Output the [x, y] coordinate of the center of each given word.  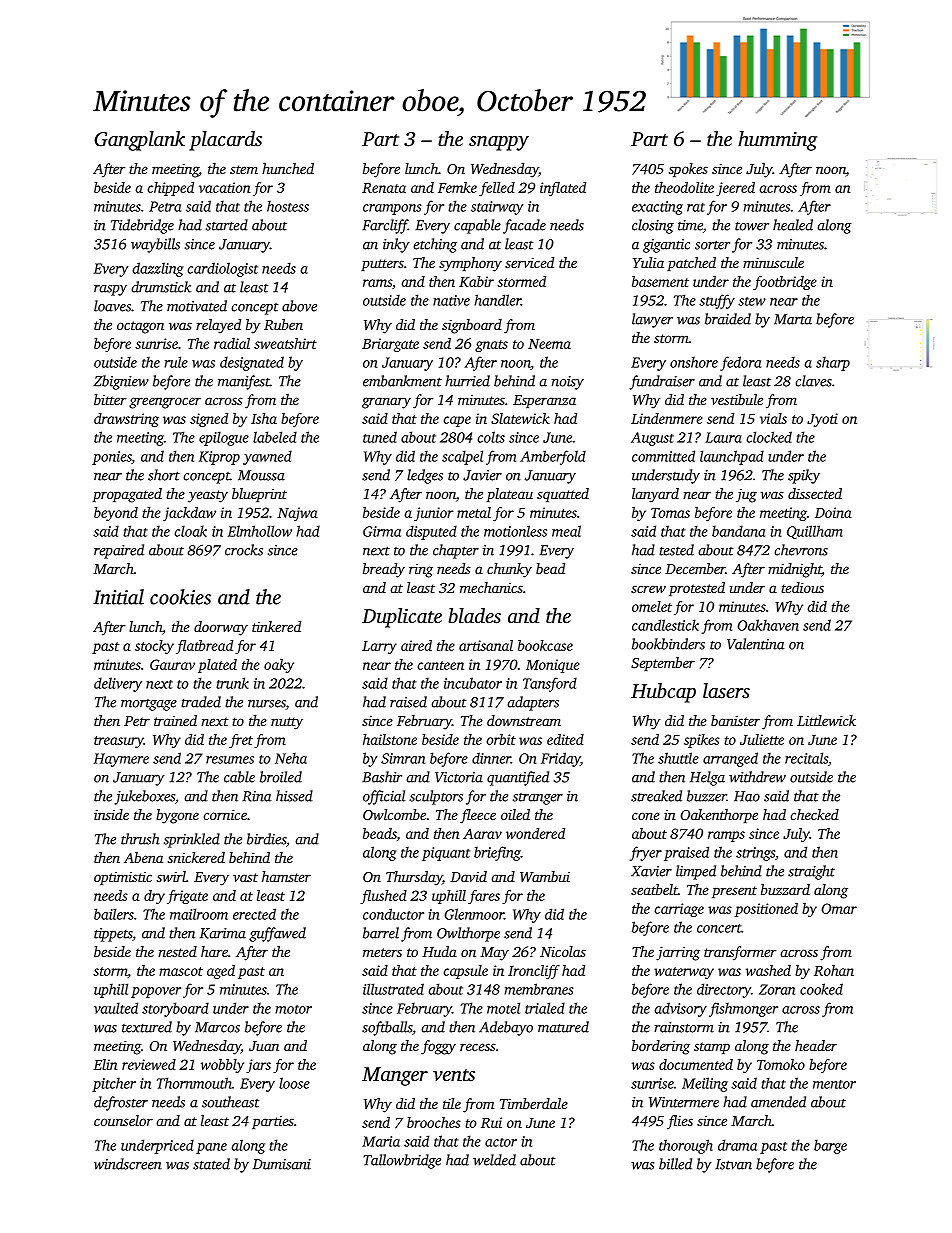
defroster [121, 1103]
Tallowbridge [402, 1161]
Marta [793, 319]
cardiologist [223, 269]
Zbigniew [121, 382]
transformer [740, 953]
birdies [266, 839]
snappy [499, 143]
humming [777, 141]
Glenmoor [474, 914]
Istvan [733, 1164]
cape [457, 421]
